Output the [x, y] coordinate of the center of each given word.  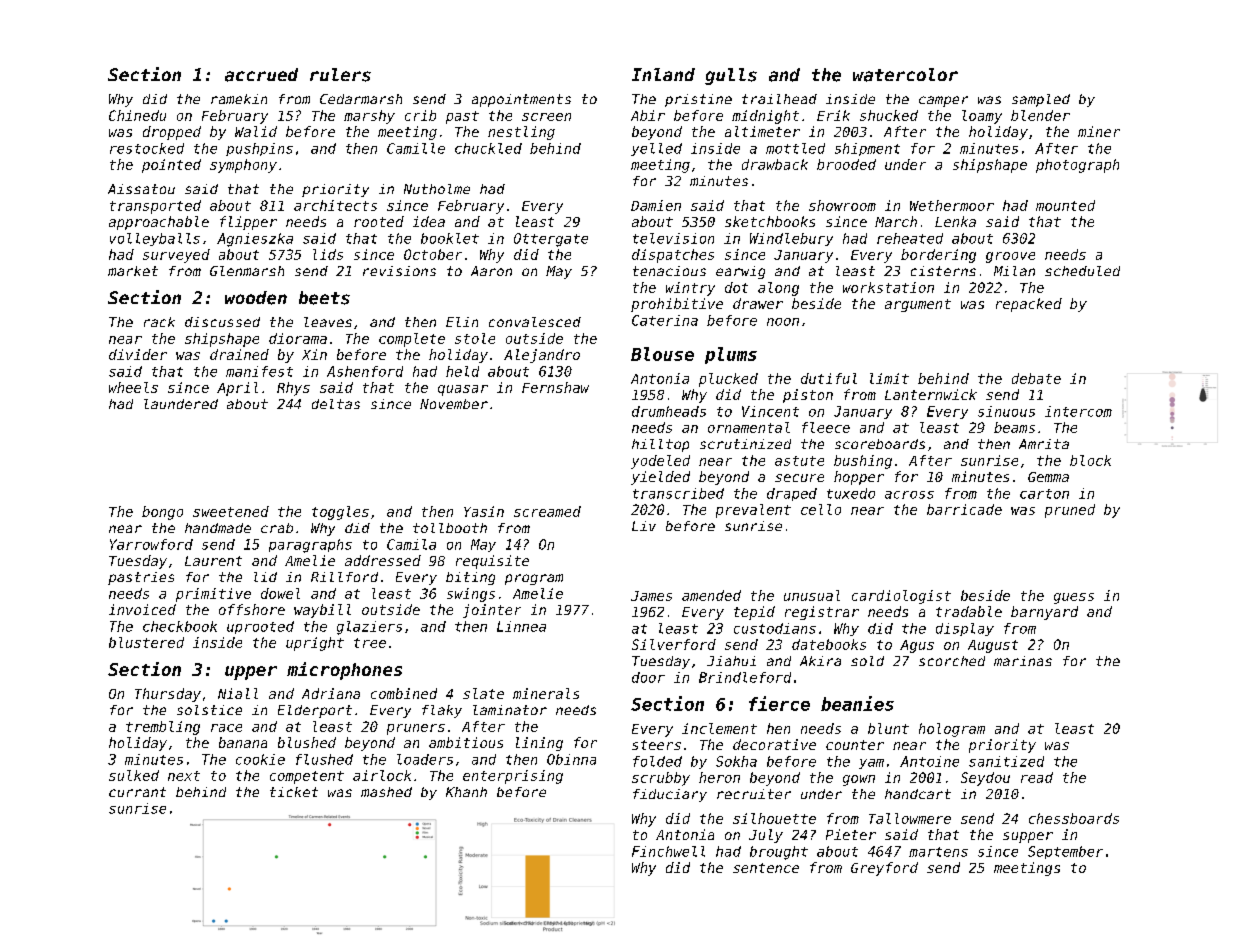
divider [138, 354]
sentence [766, 868]
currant [137, 792]
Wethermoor [952, 205]
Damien [656, 205]
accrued [261, 75]
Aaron [491, 271]
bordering [938, 256]
